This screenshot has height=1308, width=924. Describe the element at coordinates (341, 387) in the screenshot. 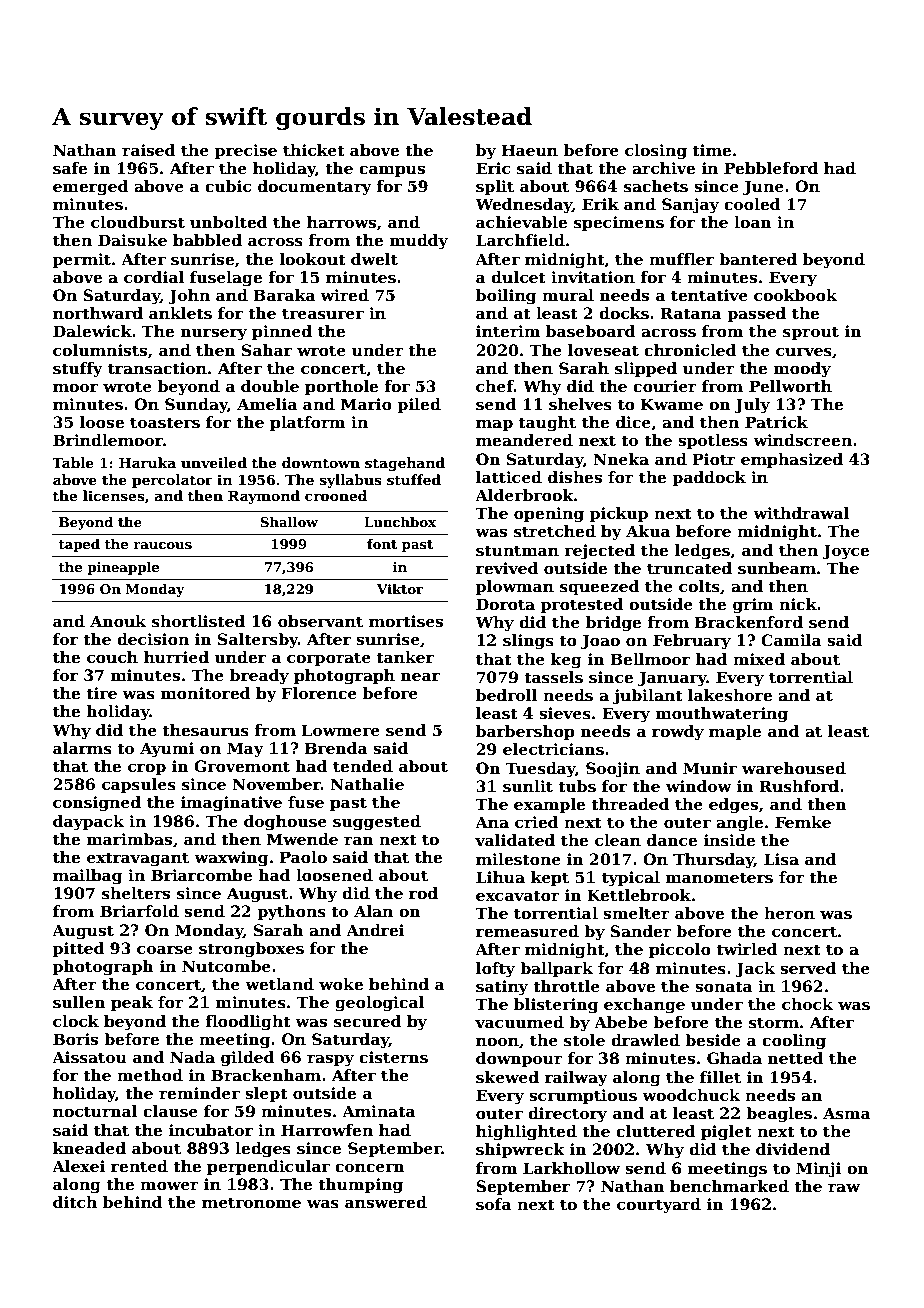

I see `porthole` at that location.
